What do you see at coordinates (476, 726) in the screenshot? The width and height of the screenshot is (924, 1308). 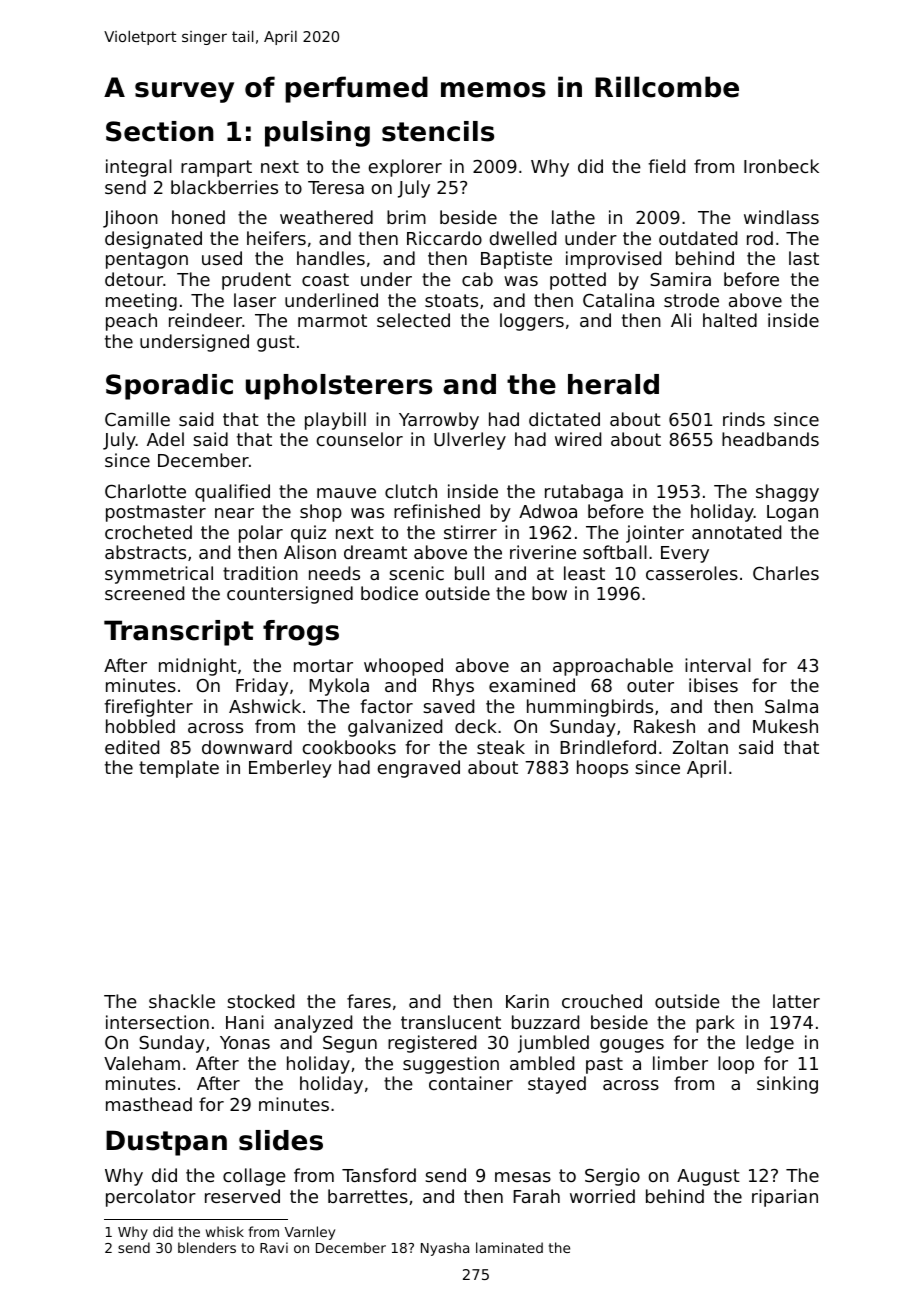 I see `deck` at bounding box center [476, 726].
